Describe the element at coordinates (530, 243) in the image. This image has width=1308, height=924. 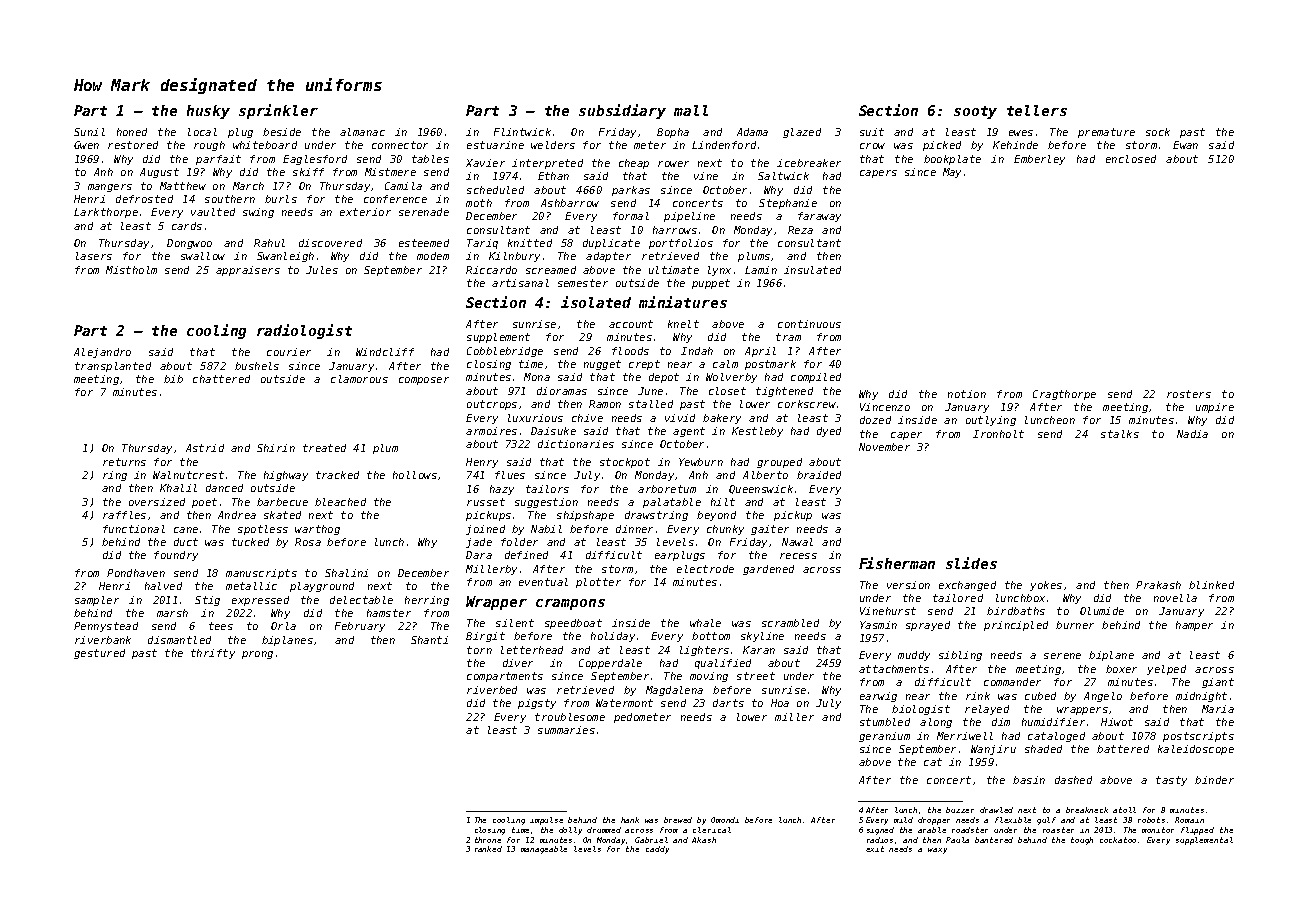
I see `knitted` at that location.
